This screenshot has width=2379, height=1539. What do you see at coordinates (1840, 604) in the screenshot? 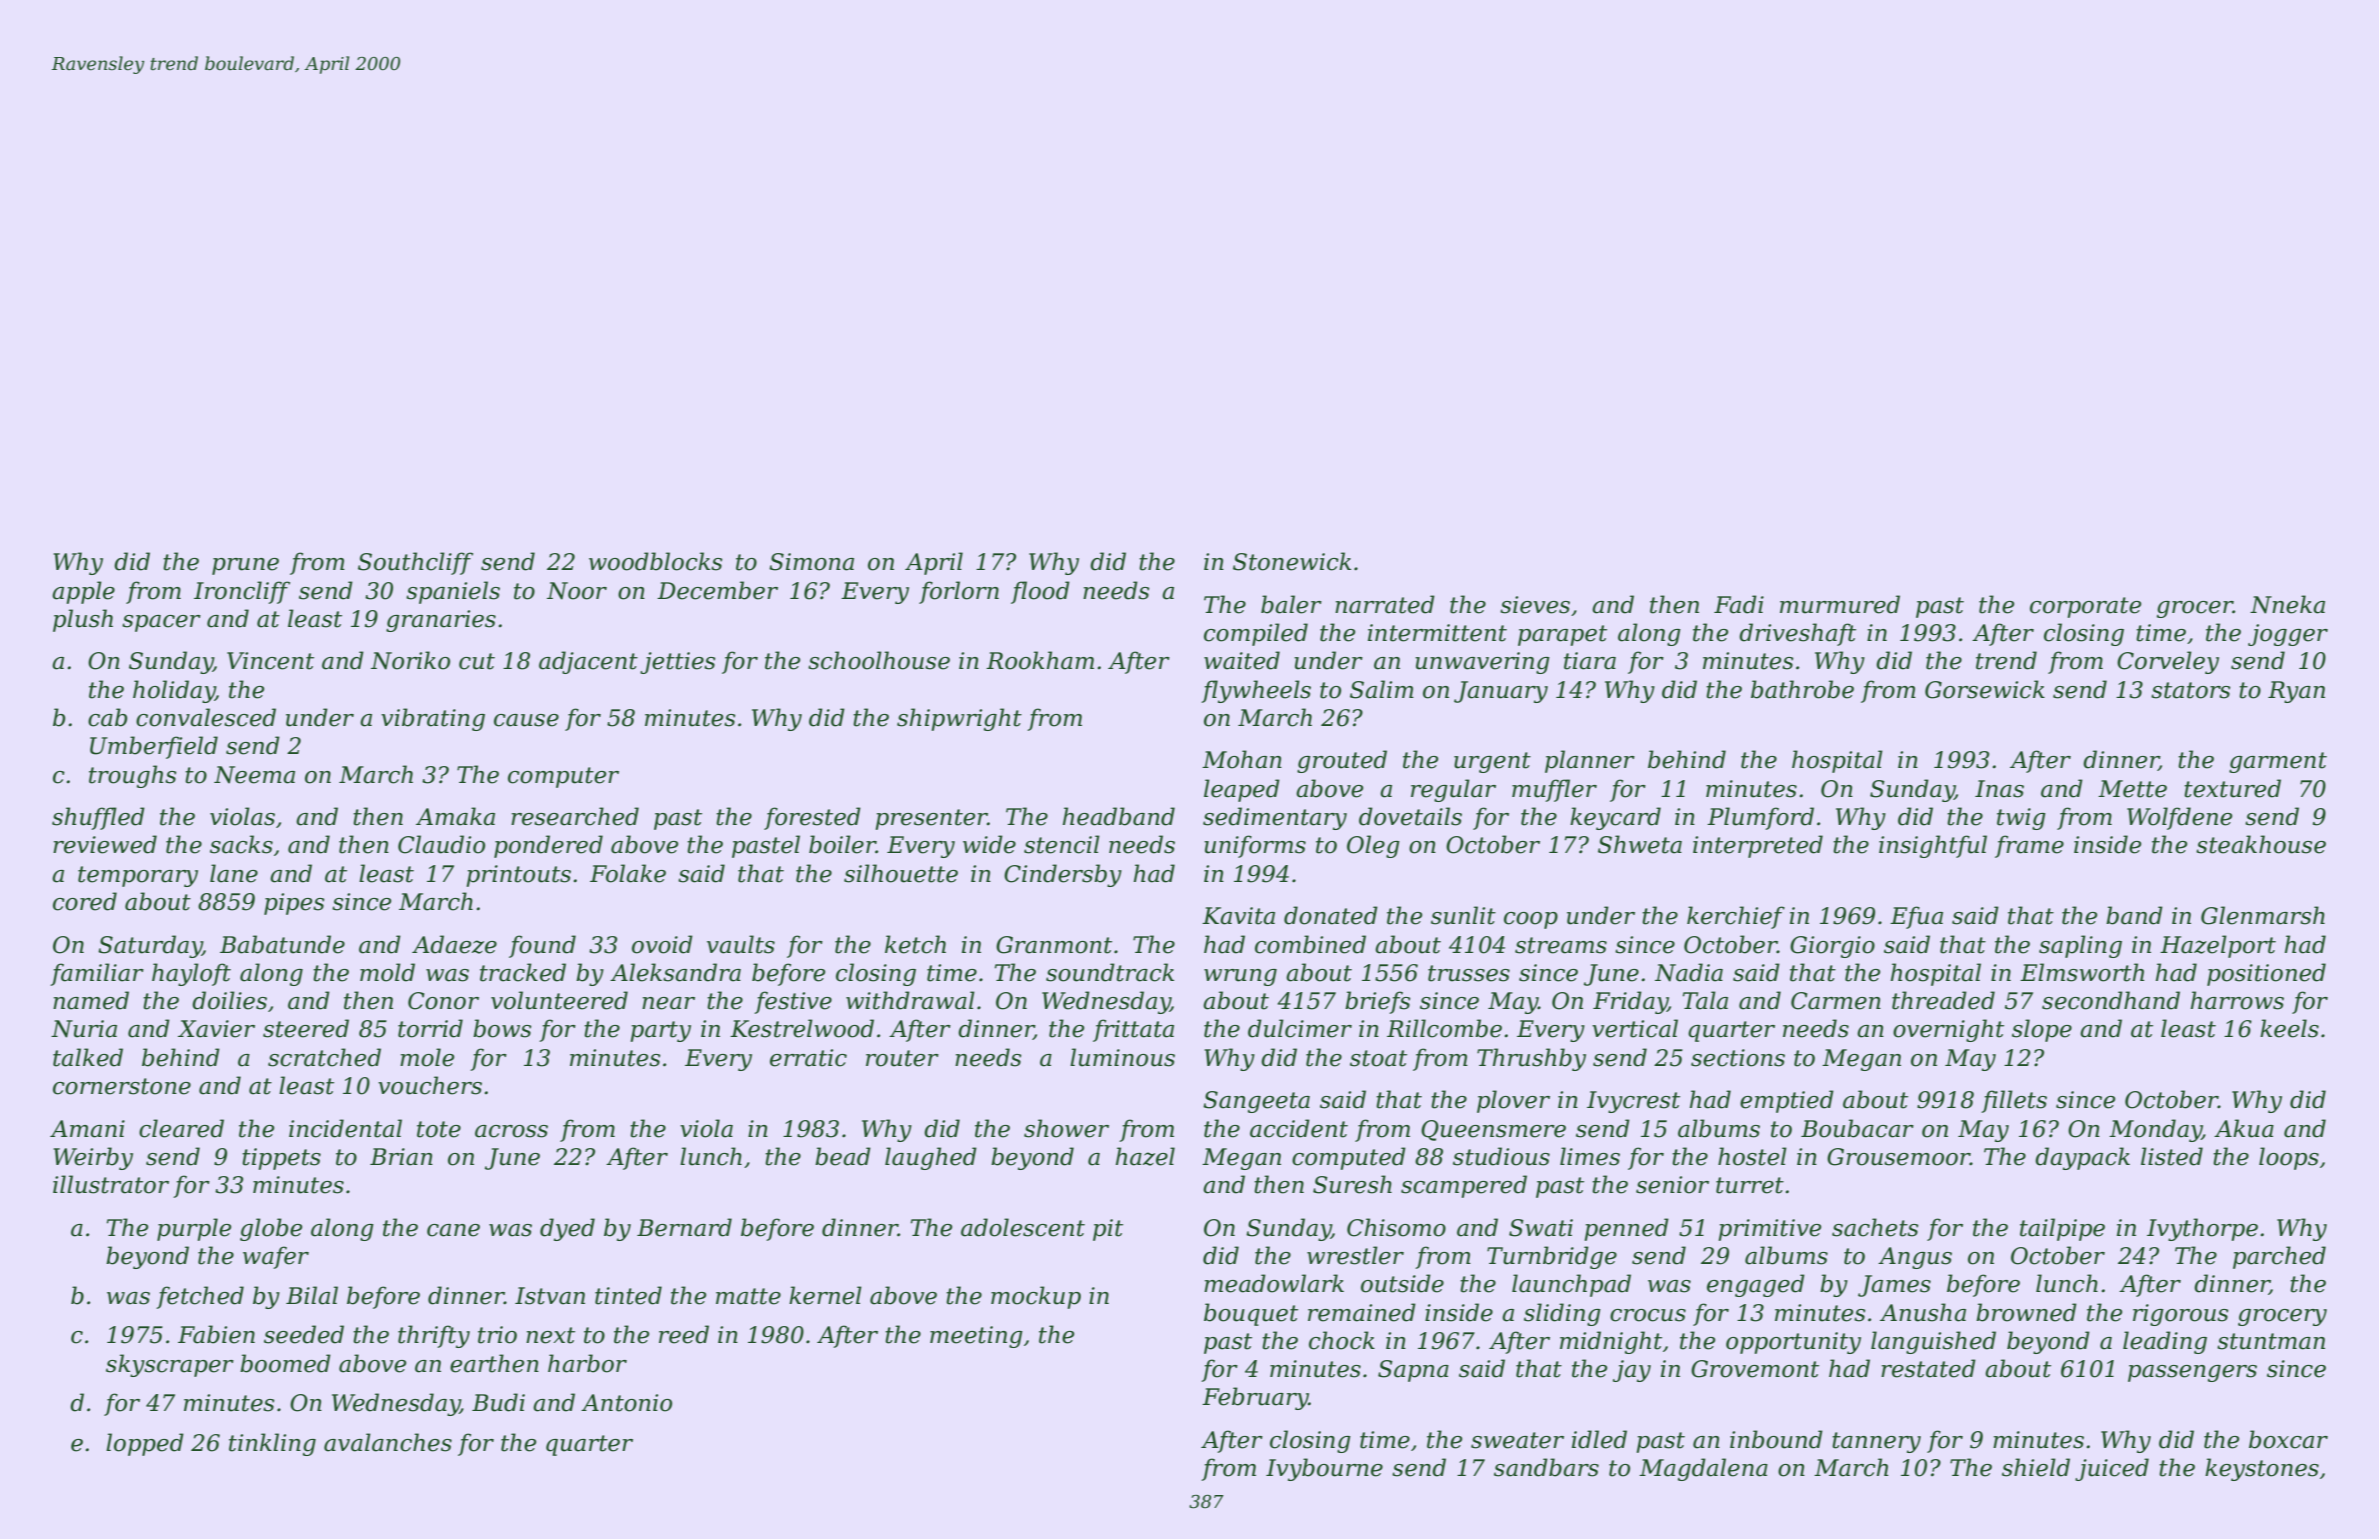
I see `murmured` at bounding box center [1840, 604].
